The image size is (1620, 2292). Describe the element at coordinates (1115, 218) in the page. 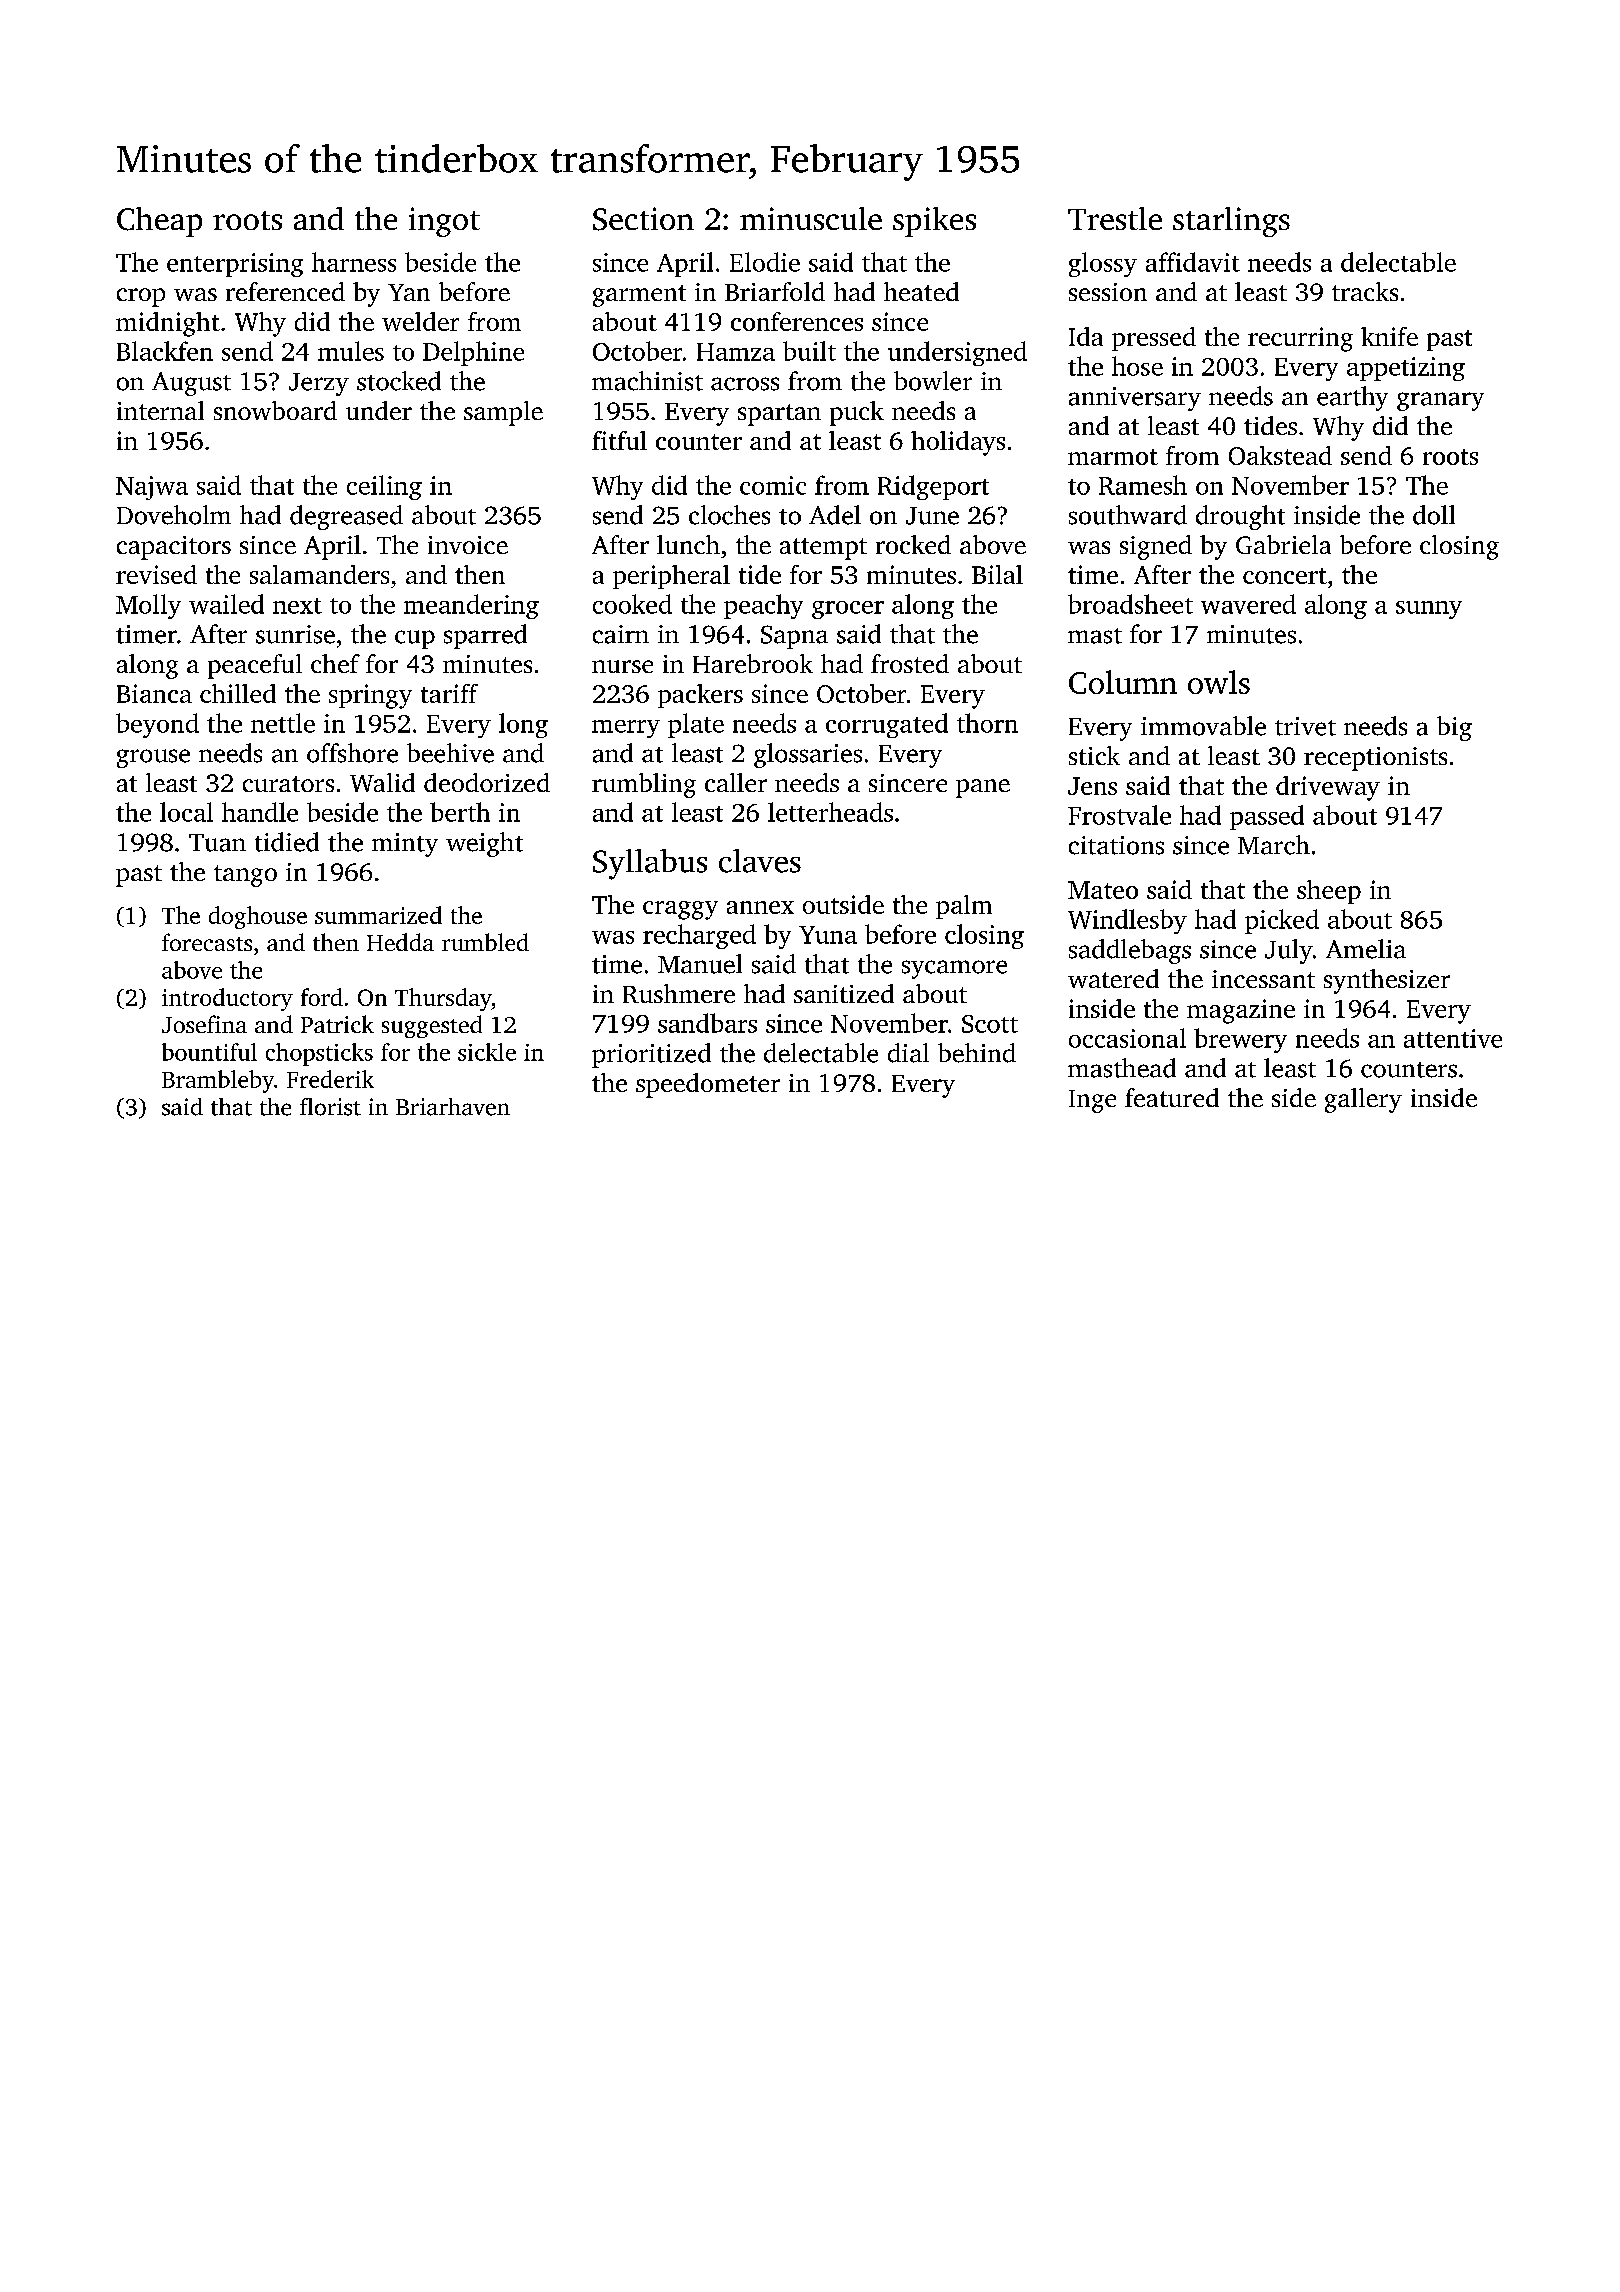

I see `Trestle` at that location.
